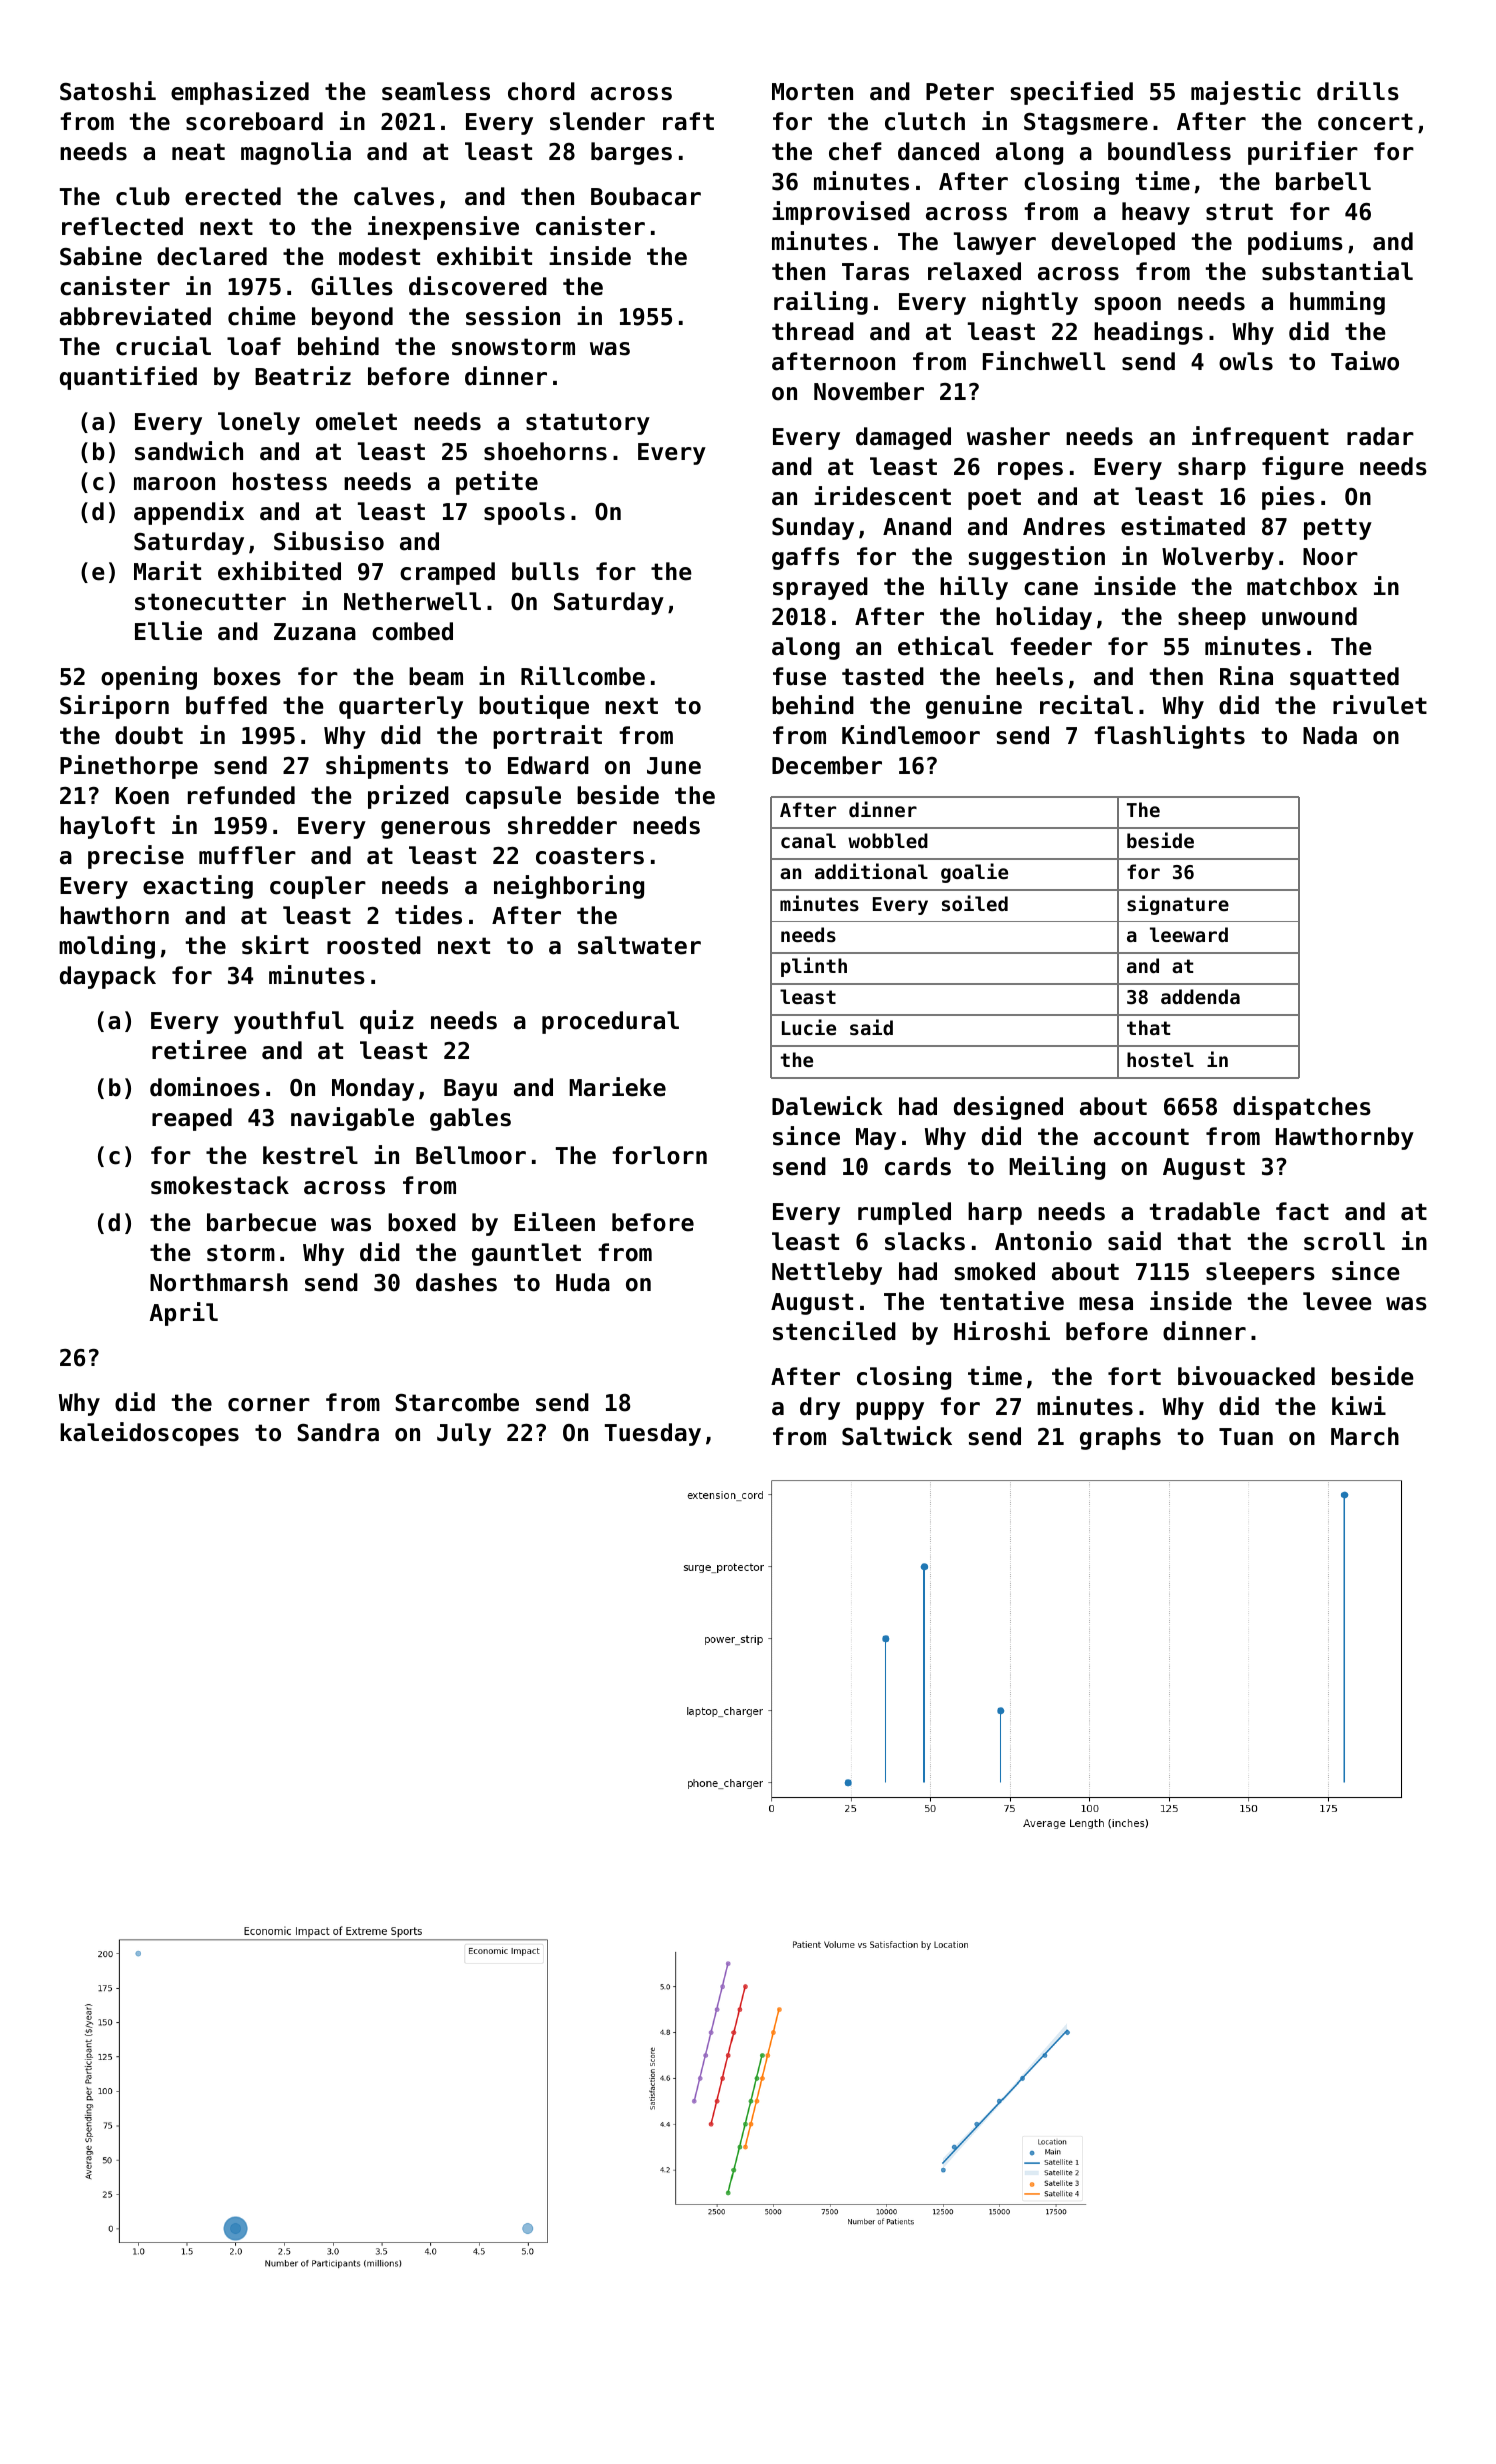 This document has width=1496, height=2464. What do you see at coordinates (1160, 1059) in the document?
I see `hostel` at bounding box center [1160, 1059].
